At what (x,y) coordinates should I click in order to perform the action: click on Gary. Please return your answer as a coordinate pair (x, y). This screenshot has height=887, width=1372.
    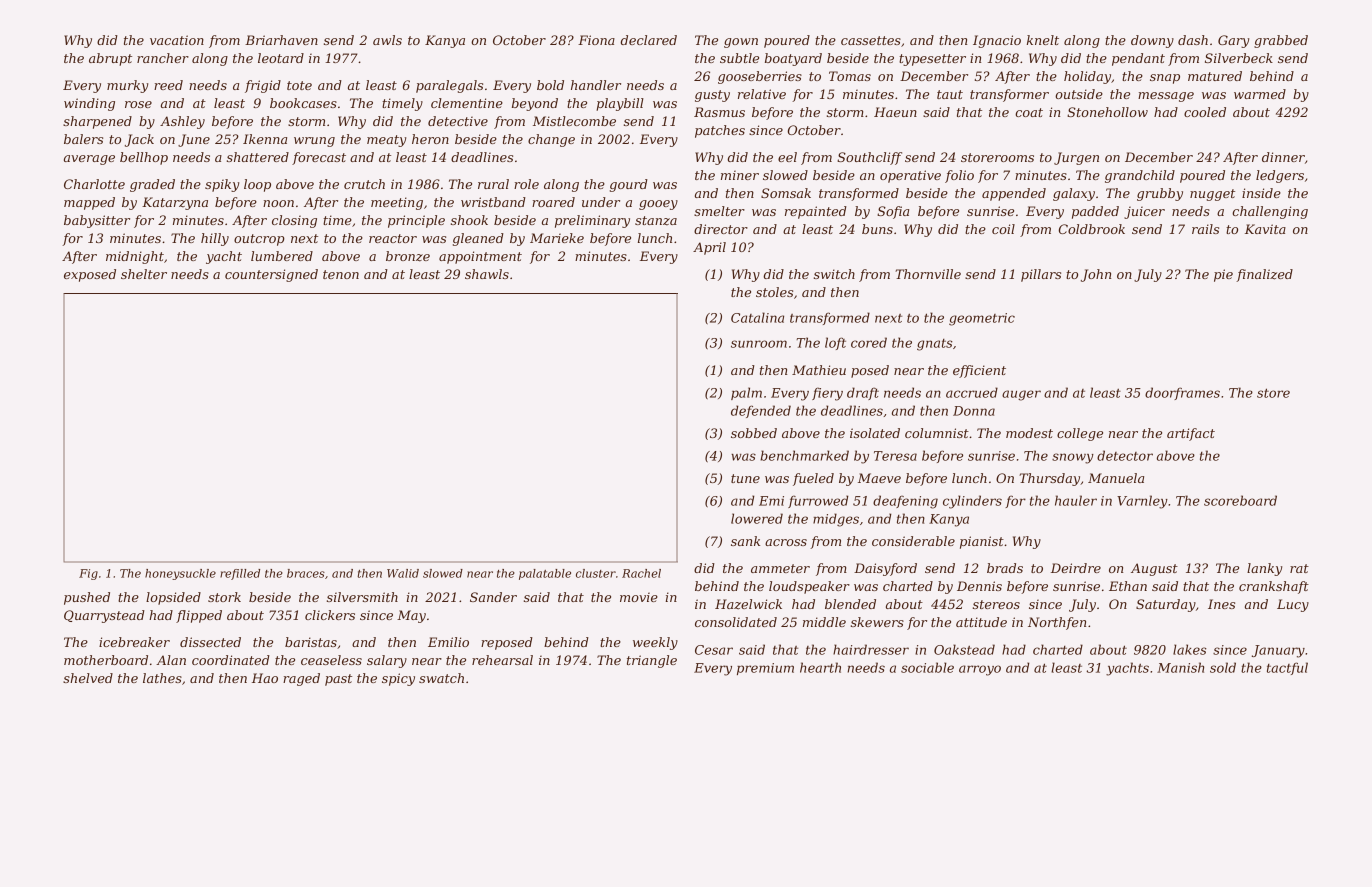
    Looking at the image, I should click on (1233, 41).
